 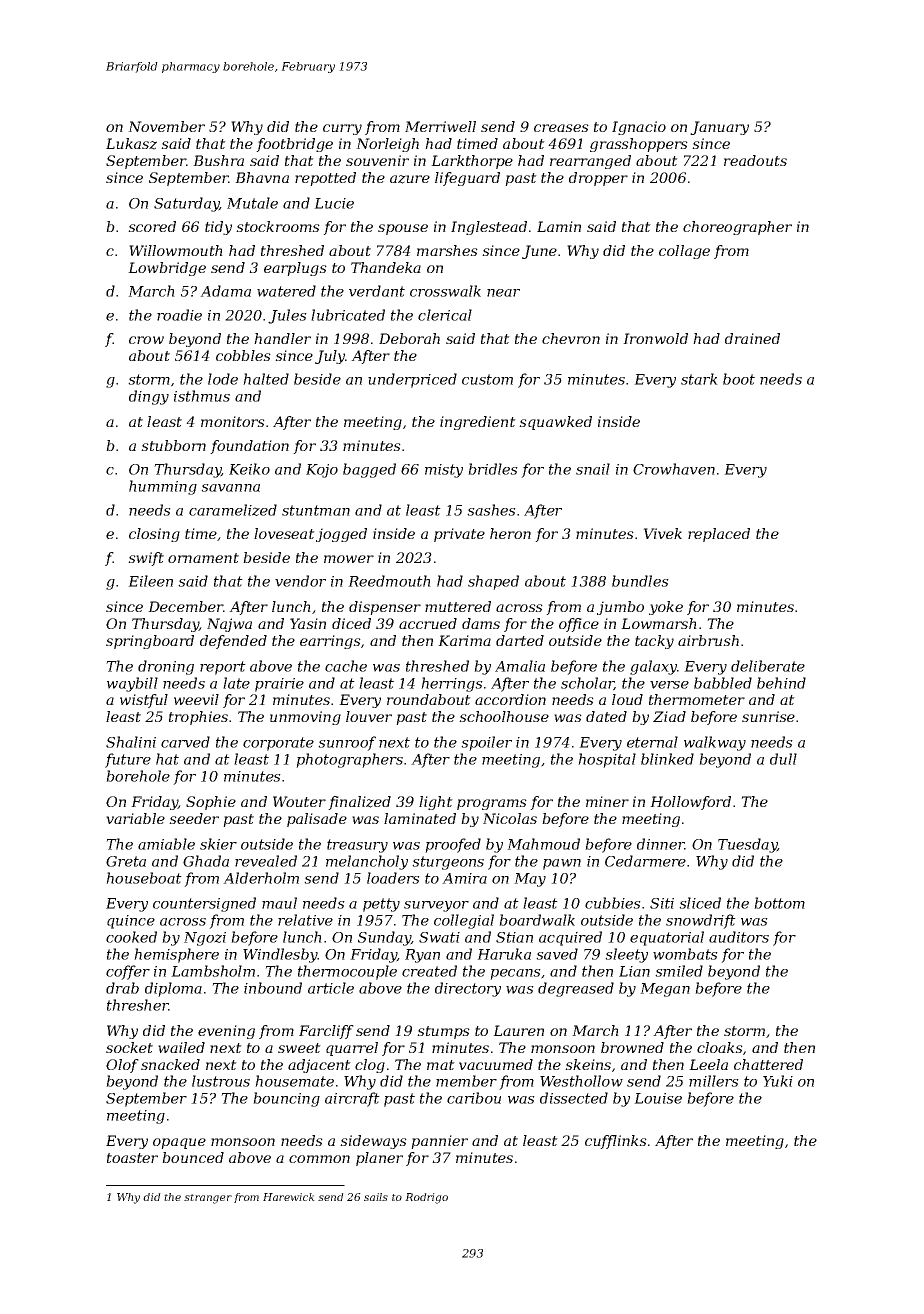 I want to click on spoiler, so click(x=486, y=743).
